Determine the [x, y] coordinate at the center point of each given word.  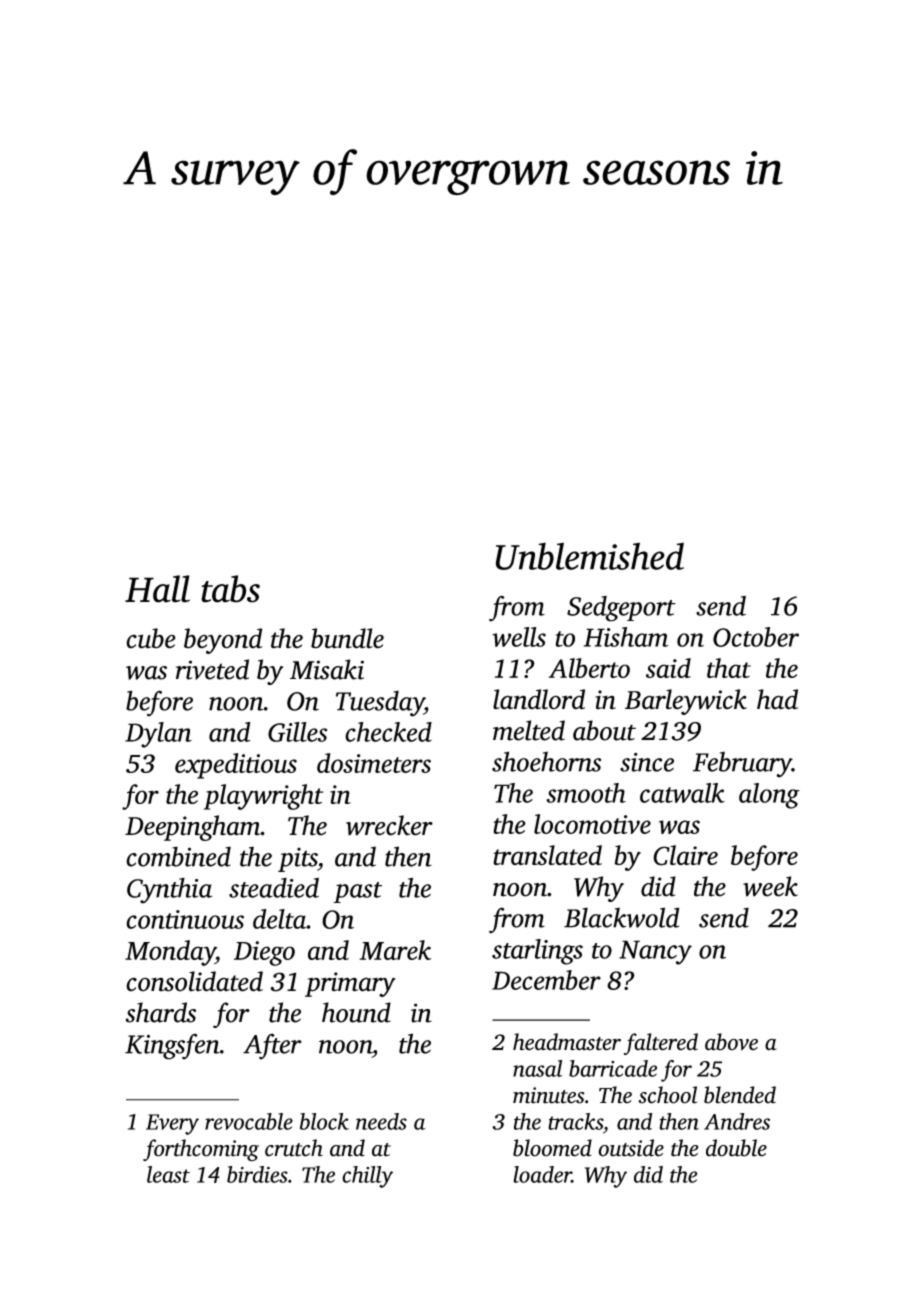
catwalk [682, 793]
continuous [185, 919]
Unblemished [589, 556]
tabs [230, 589]
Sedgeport [621, 609]
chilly [367, 1177]
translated [547, 855]
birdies [257, 1174]
